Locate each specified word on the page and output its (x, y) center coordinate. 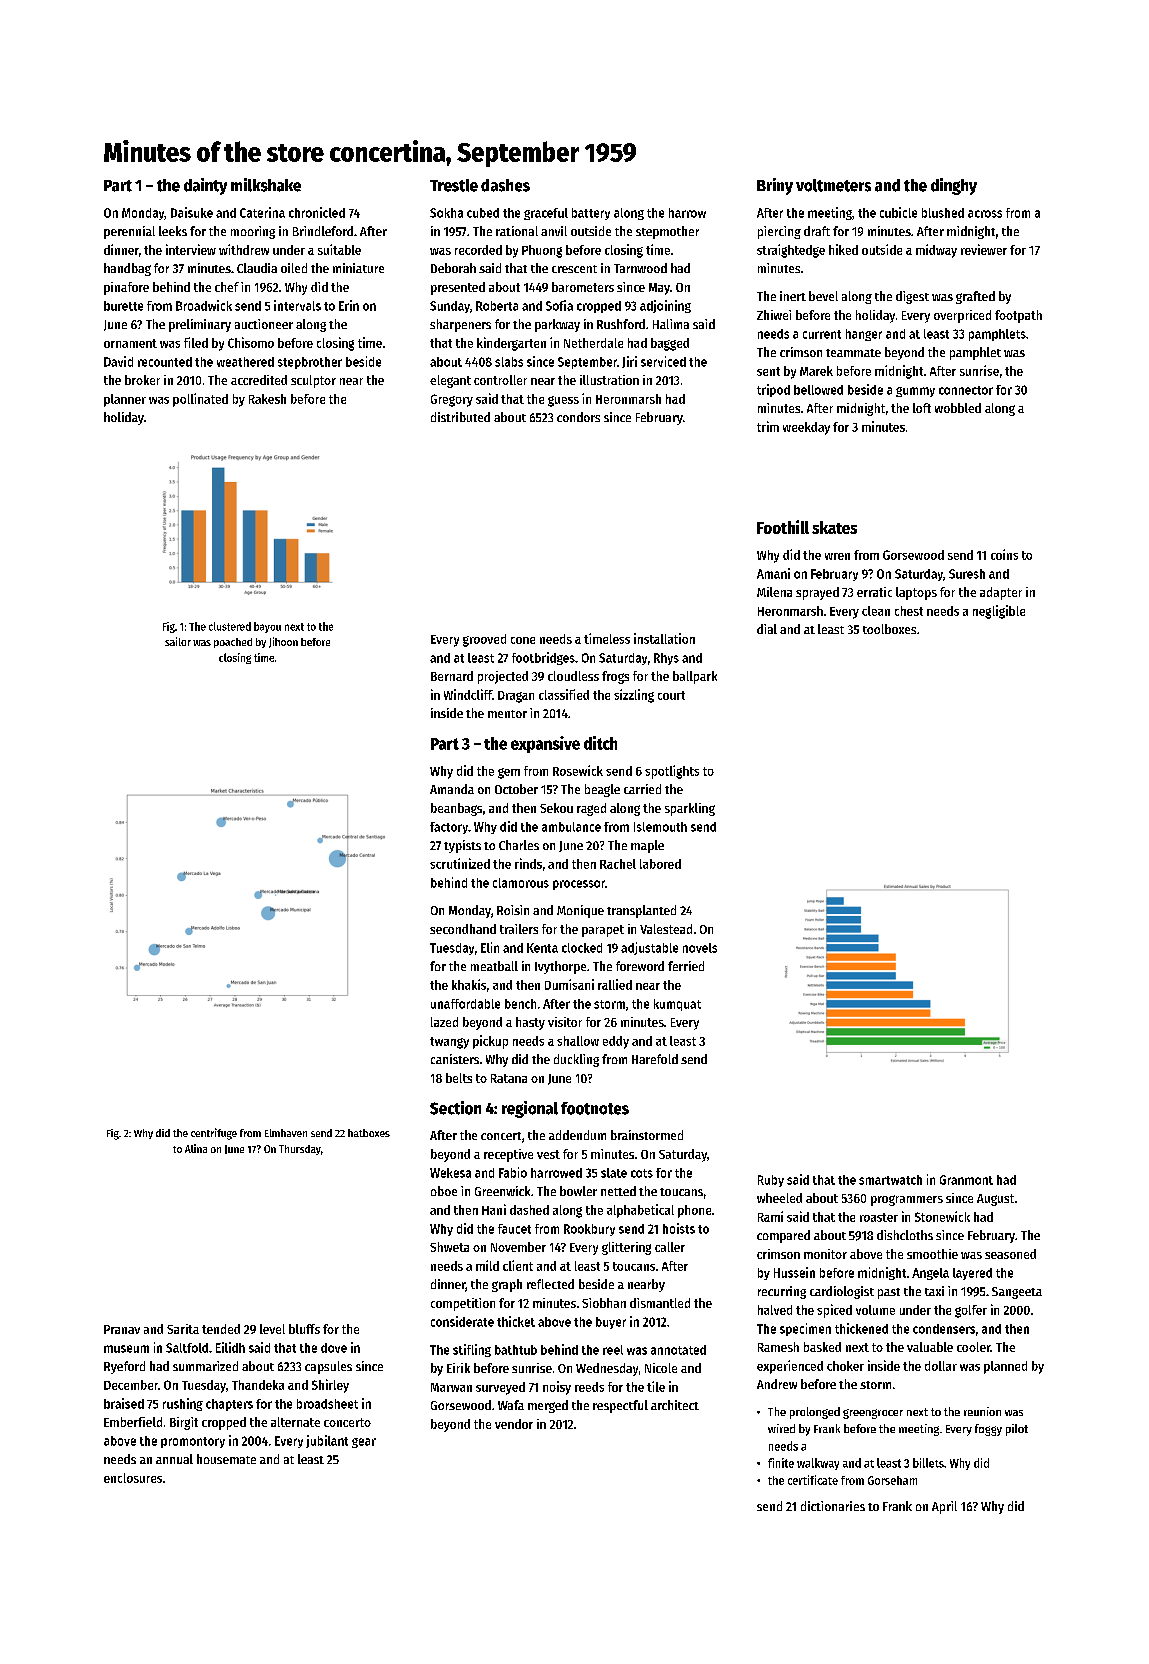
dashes (505, 185)
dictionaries (833, 1506)
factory (449, 828)
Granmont (966, 1180)
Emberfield (133, 1422)
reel (613, 1350)
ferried (686, 966)
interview (191, 249)
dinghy (954, 186)
